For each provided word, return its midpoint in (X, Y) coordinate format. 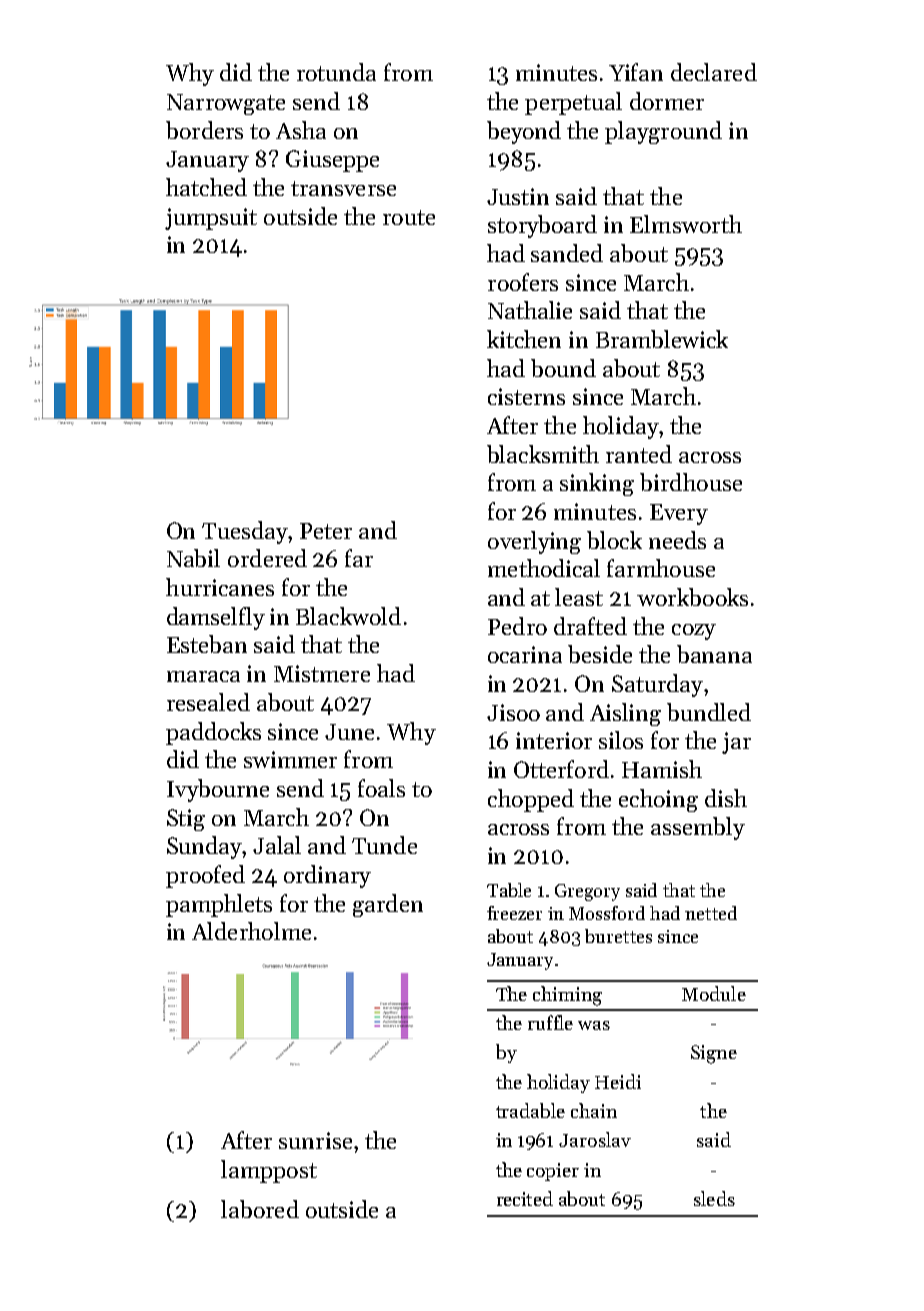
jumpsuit (211, 219)
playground (663, 132)
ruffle (550, 1022)
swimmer (290, 759)
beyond (524, 132)
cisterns (526, 396)
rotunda (336, 72)
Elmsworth (686, 224)
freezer (514, 913)
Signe (714, 1054)
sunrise (315, 1140)
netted (711, 913)
